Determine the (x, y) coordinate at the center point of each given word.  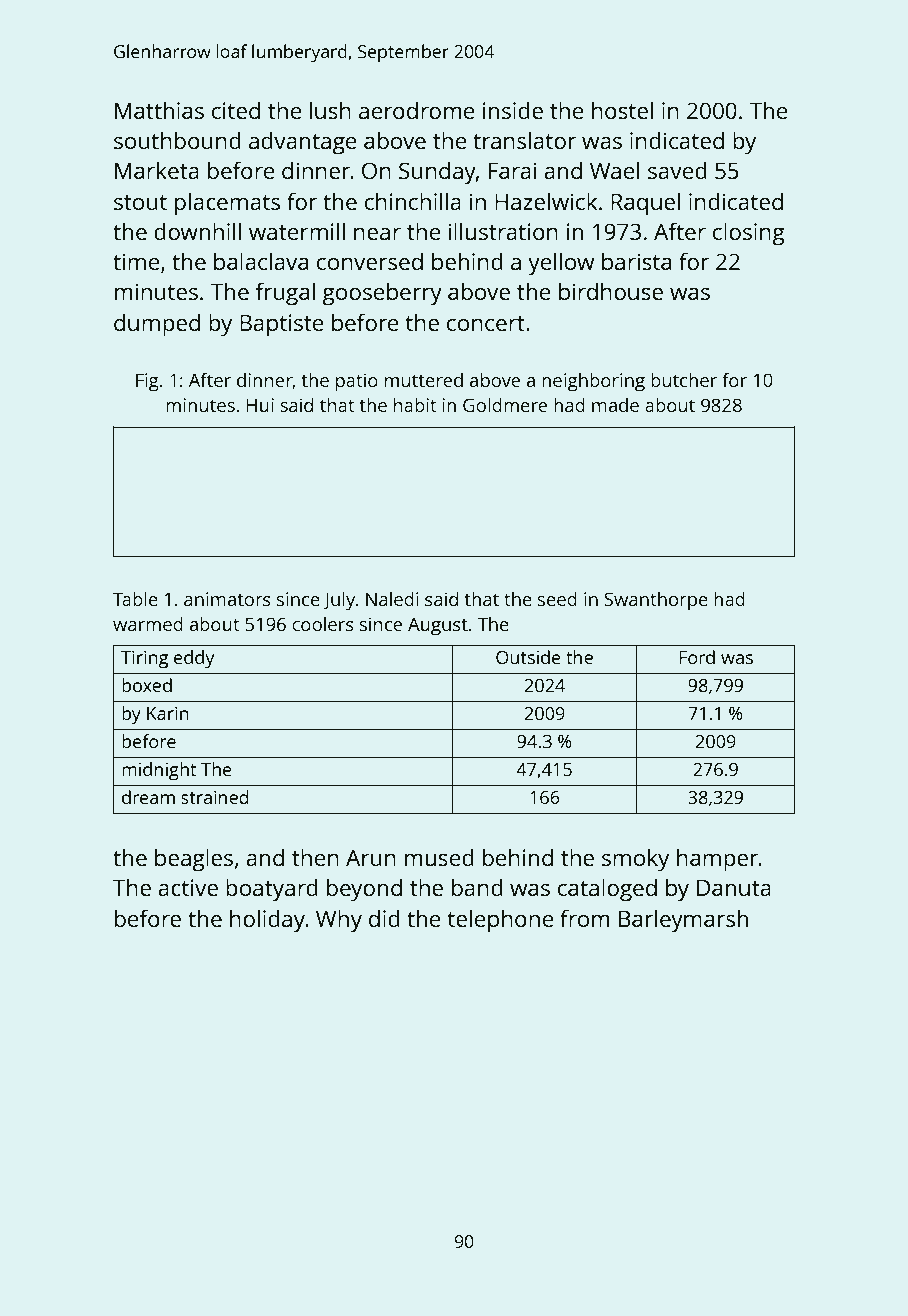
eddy (194, 659)
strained (215, 797)
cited (236, 110)
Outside (528, 657)
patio (357, 382)
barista (636, 261)
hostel (622, 110)
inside (513, 110)
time (136, 261)
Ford (697, 657)
